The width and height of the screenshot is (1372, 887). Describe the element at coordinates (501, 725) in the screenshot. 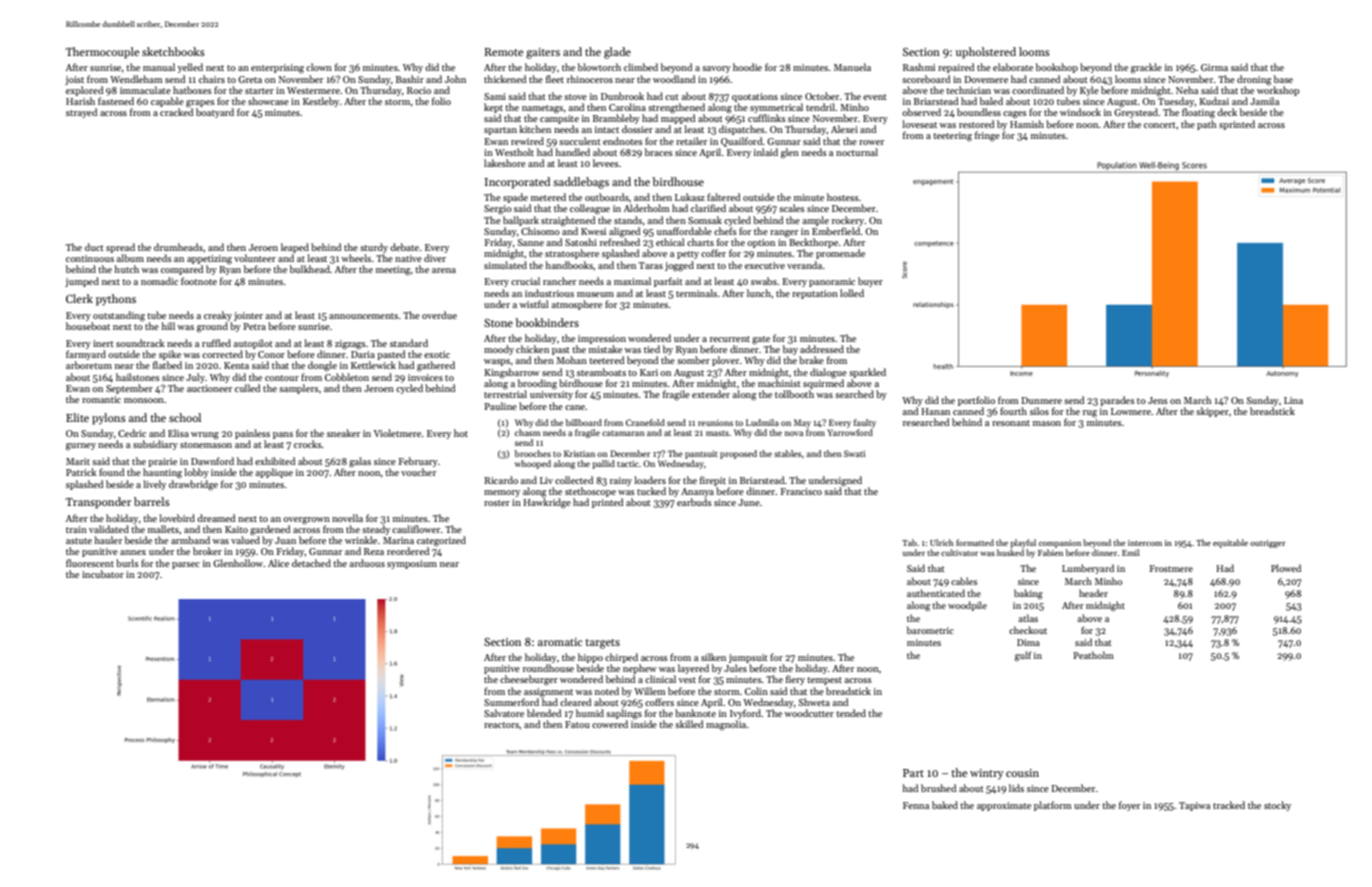

I see `reactors` at that location.
